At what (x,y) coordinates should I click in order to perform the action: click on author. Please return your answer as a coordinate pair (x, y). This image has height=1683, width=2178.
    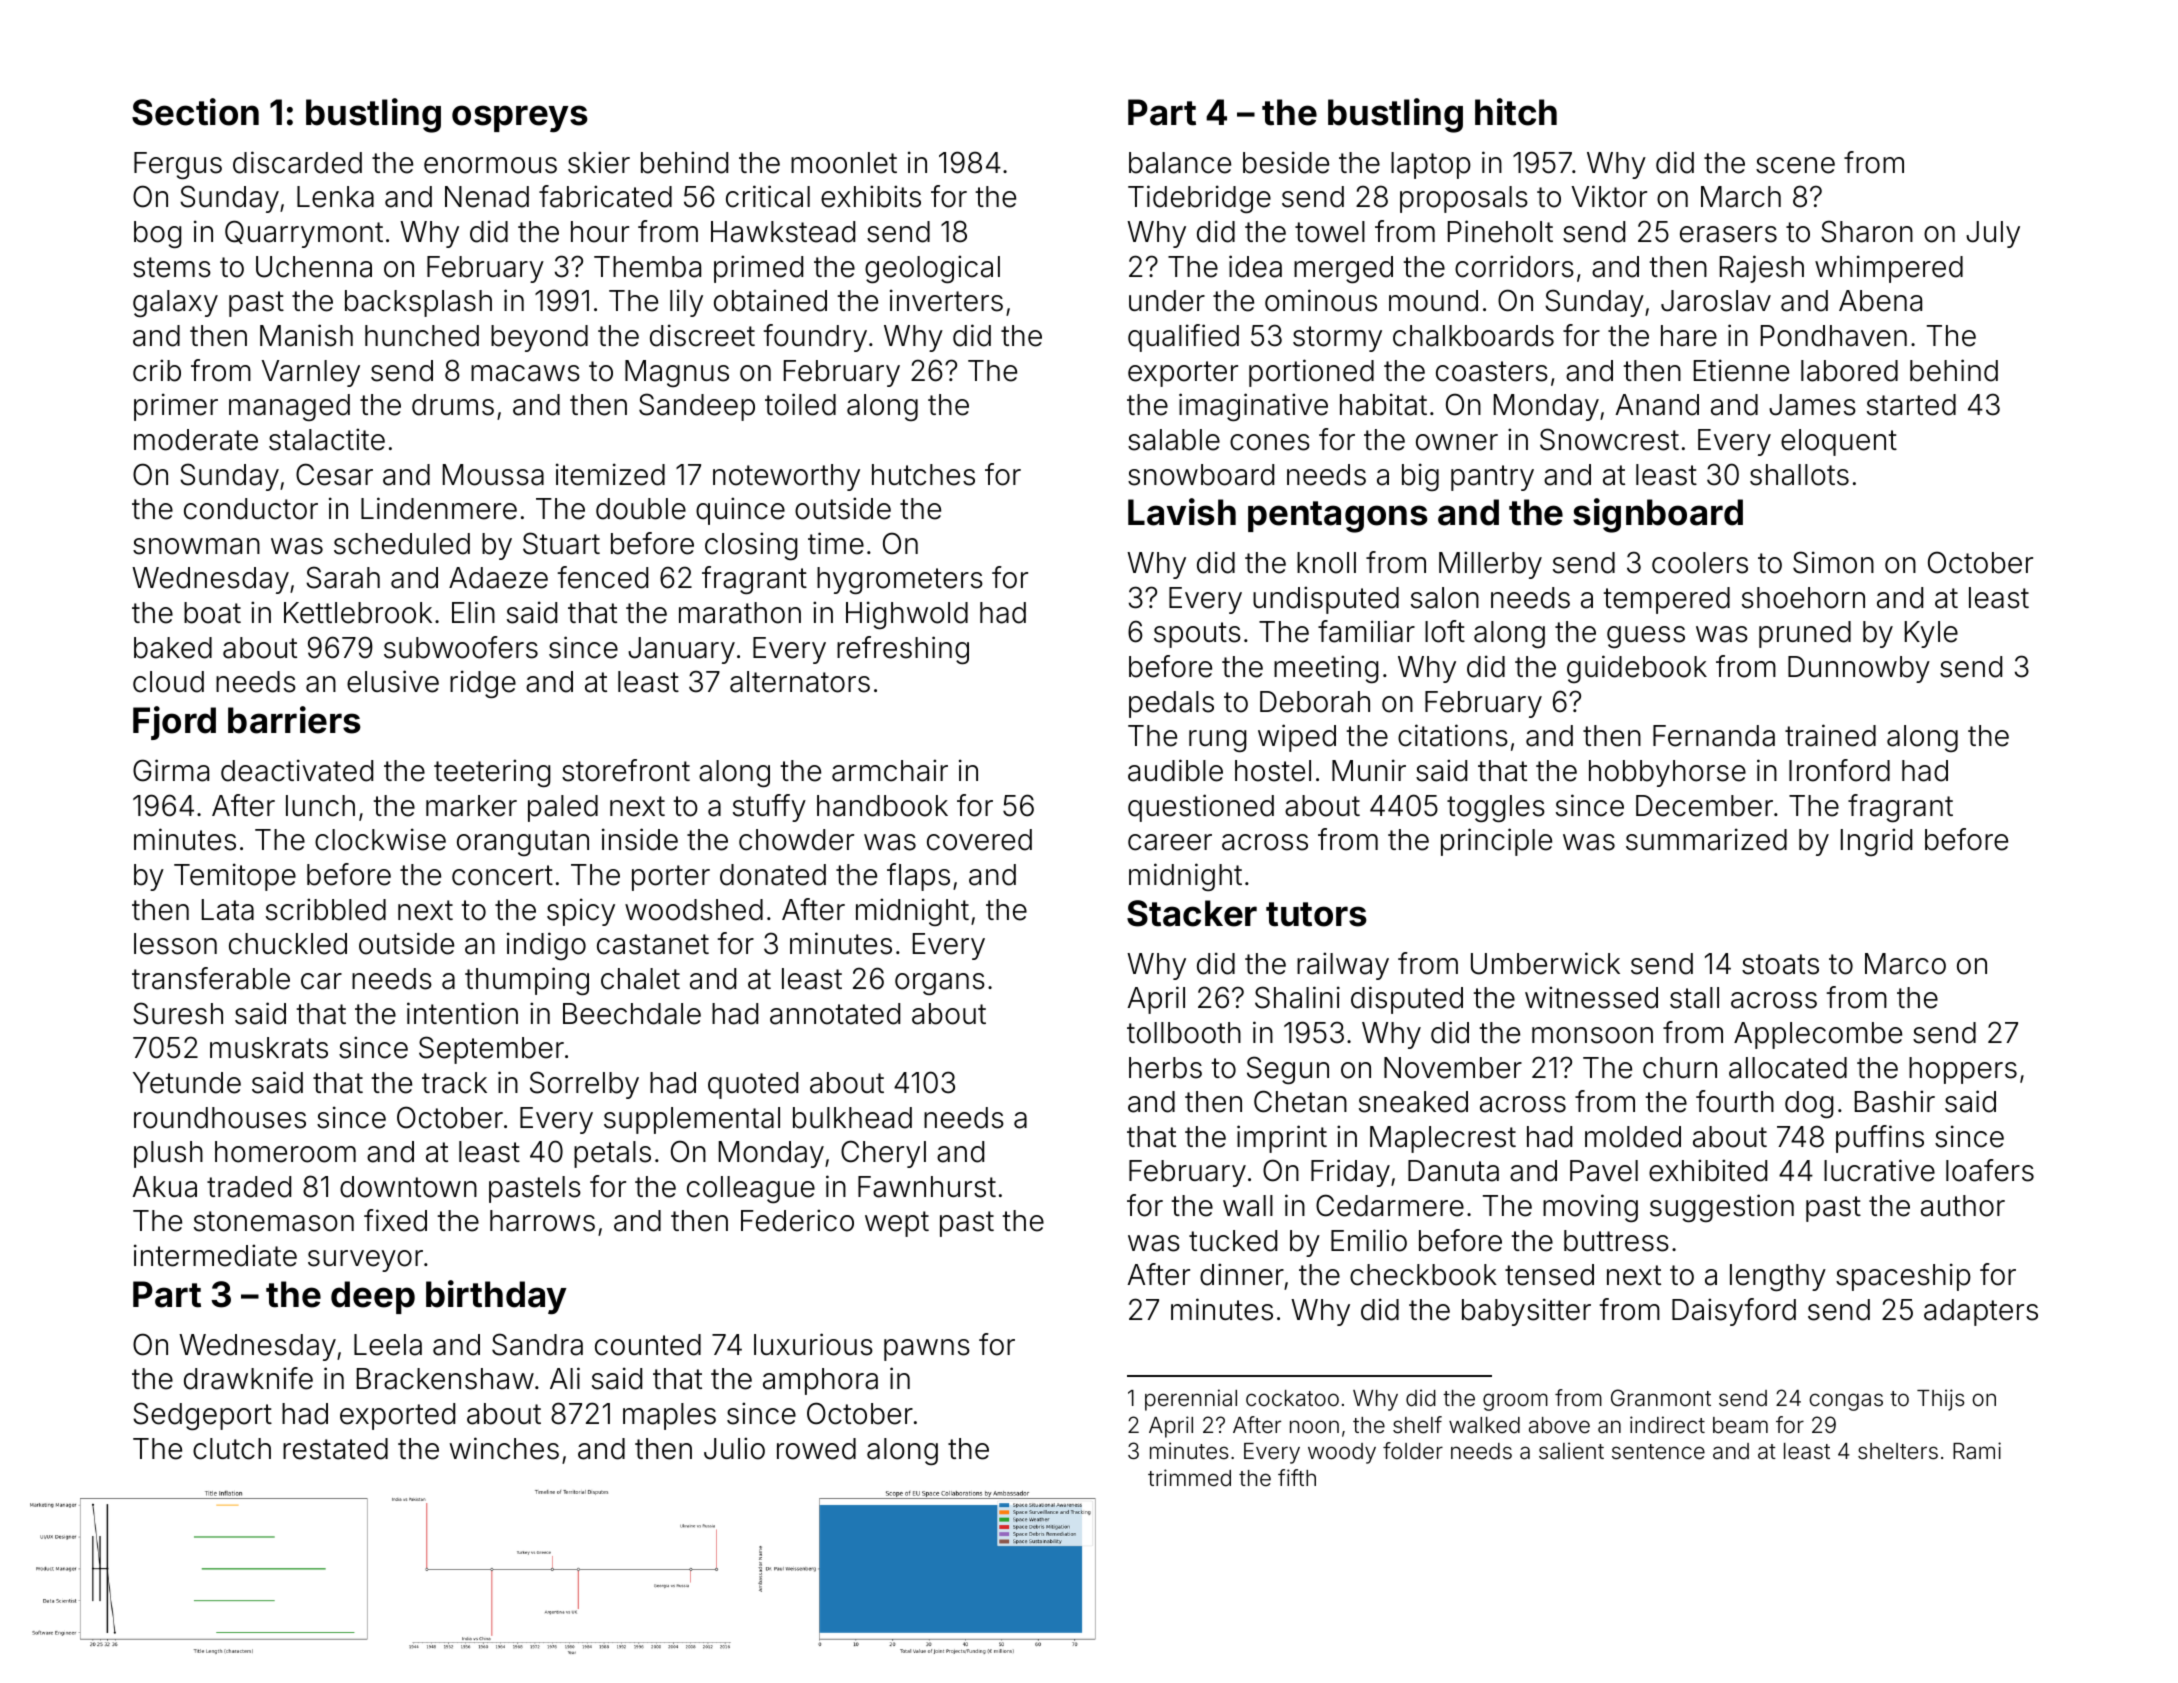
    Looking at the image, I should click on (1963, 1206).
